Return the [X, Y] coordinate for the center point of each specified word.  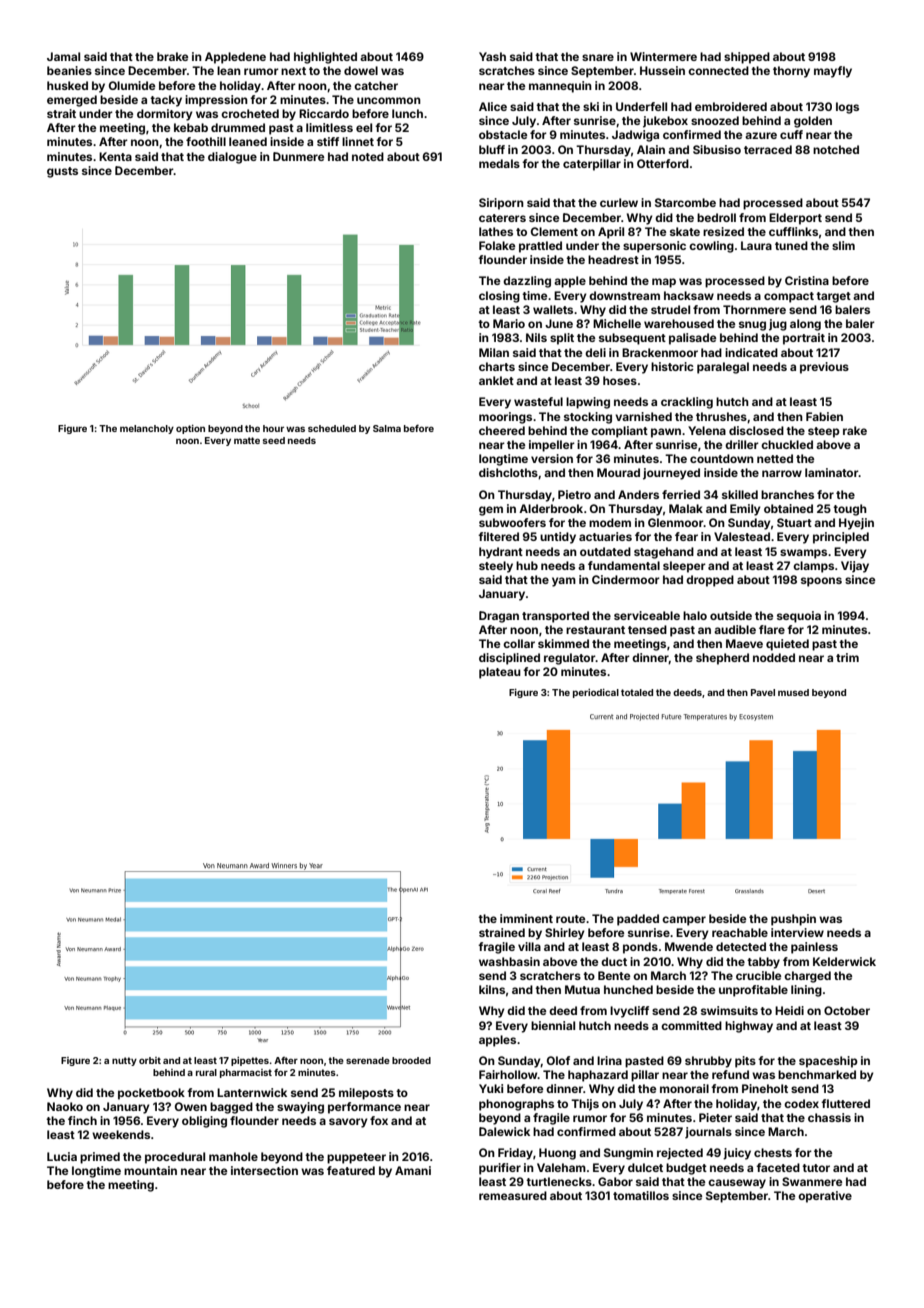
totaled [637, 692]
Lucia [62, 1156]
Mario [509, 323]
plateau [500, 673]
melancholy [147, 429]
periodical [596, 693]
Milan [494, 352]
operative [825, 1197]
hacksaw [689, 295]
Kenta [115, 156]
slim [843, 245]
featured [351, 1170]
